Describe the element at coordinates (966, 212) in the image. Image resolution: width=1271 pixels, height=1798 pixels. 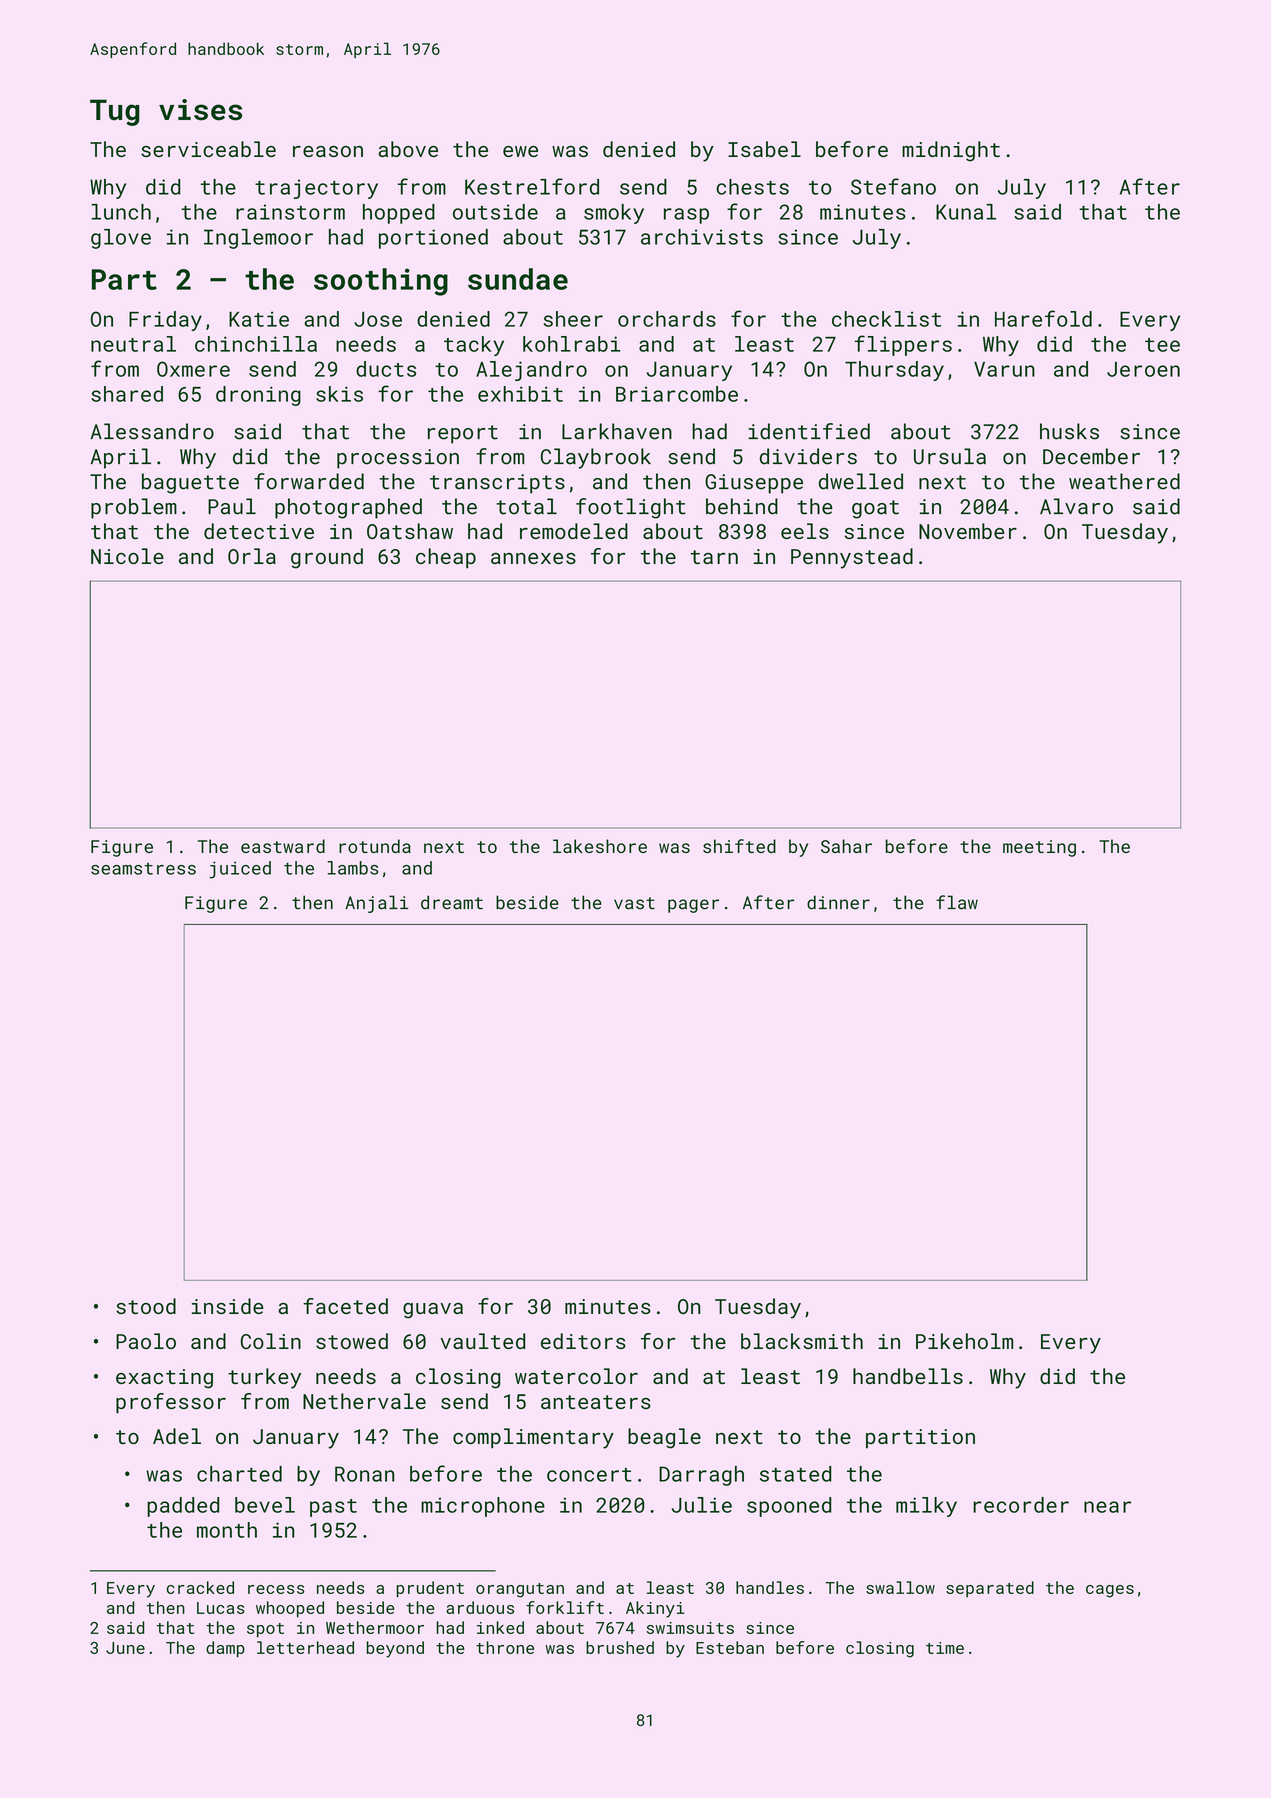
I see `Kunal` at that location.
